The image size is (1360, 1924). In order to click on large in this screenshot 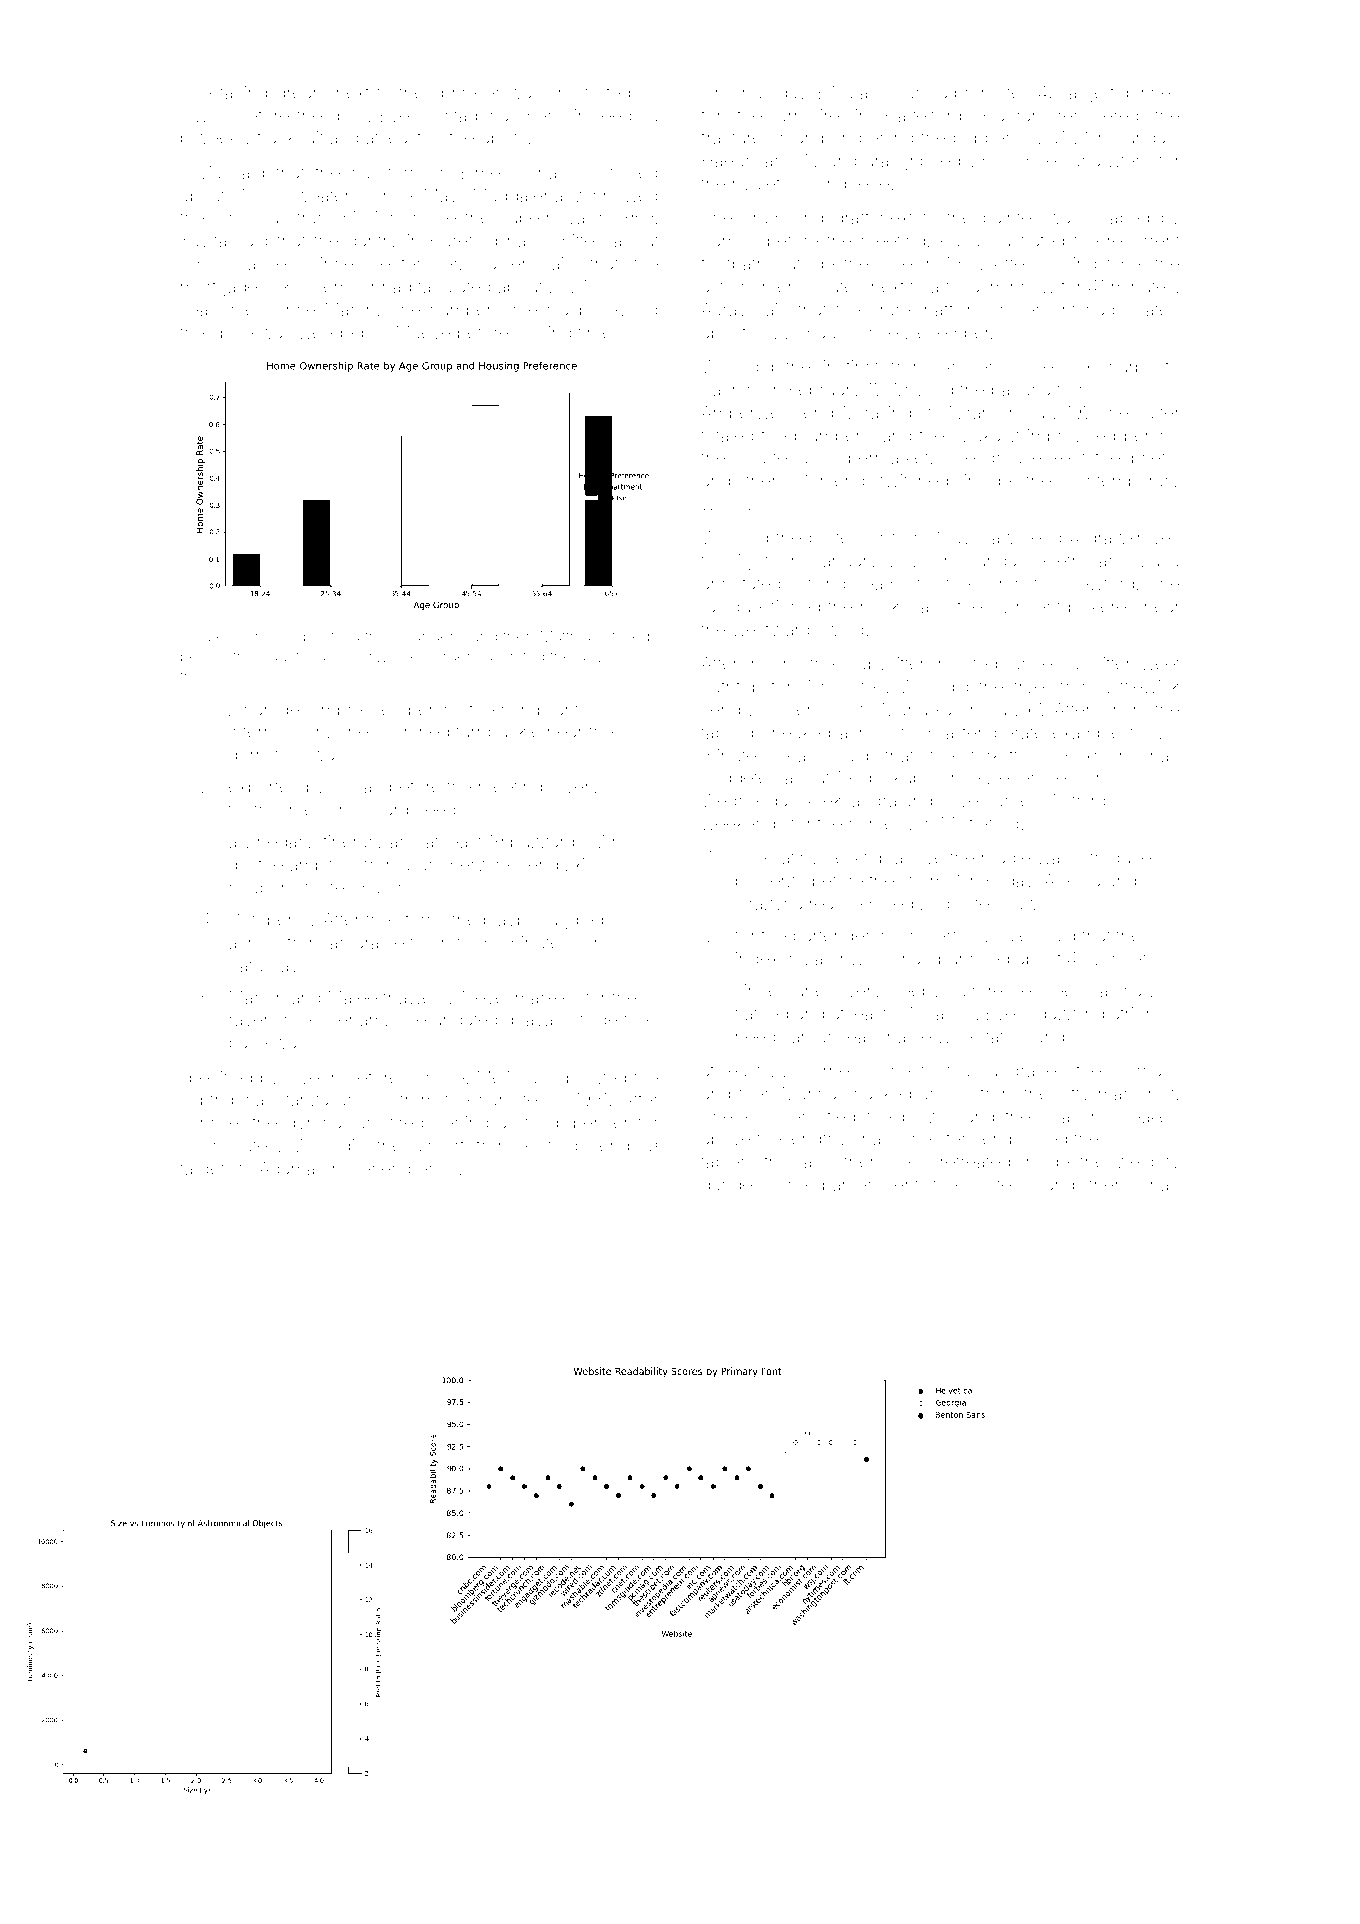, I will do `click(1085, 94)`.
